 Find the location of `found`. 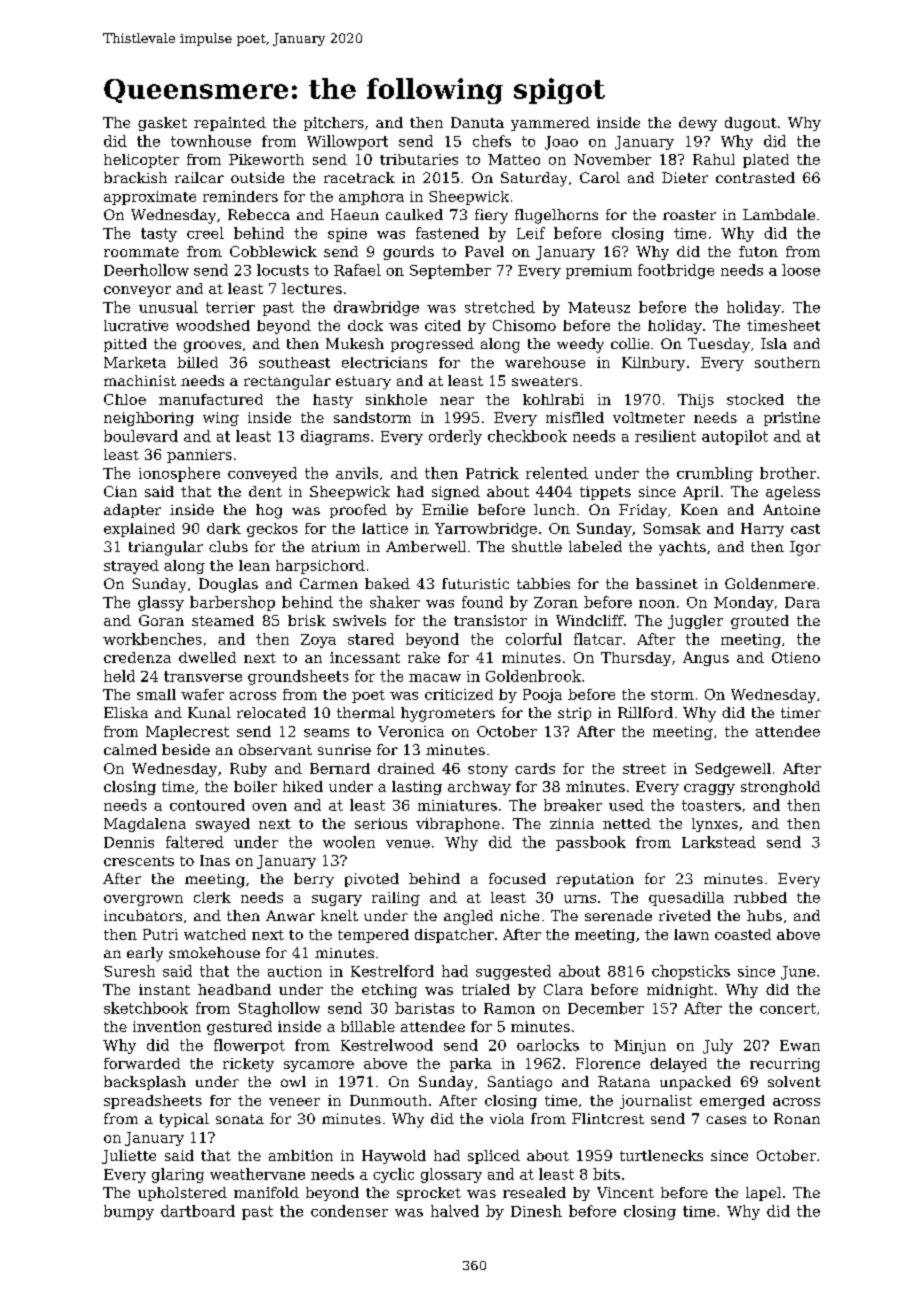

found is located at coordinates (482, 602).
